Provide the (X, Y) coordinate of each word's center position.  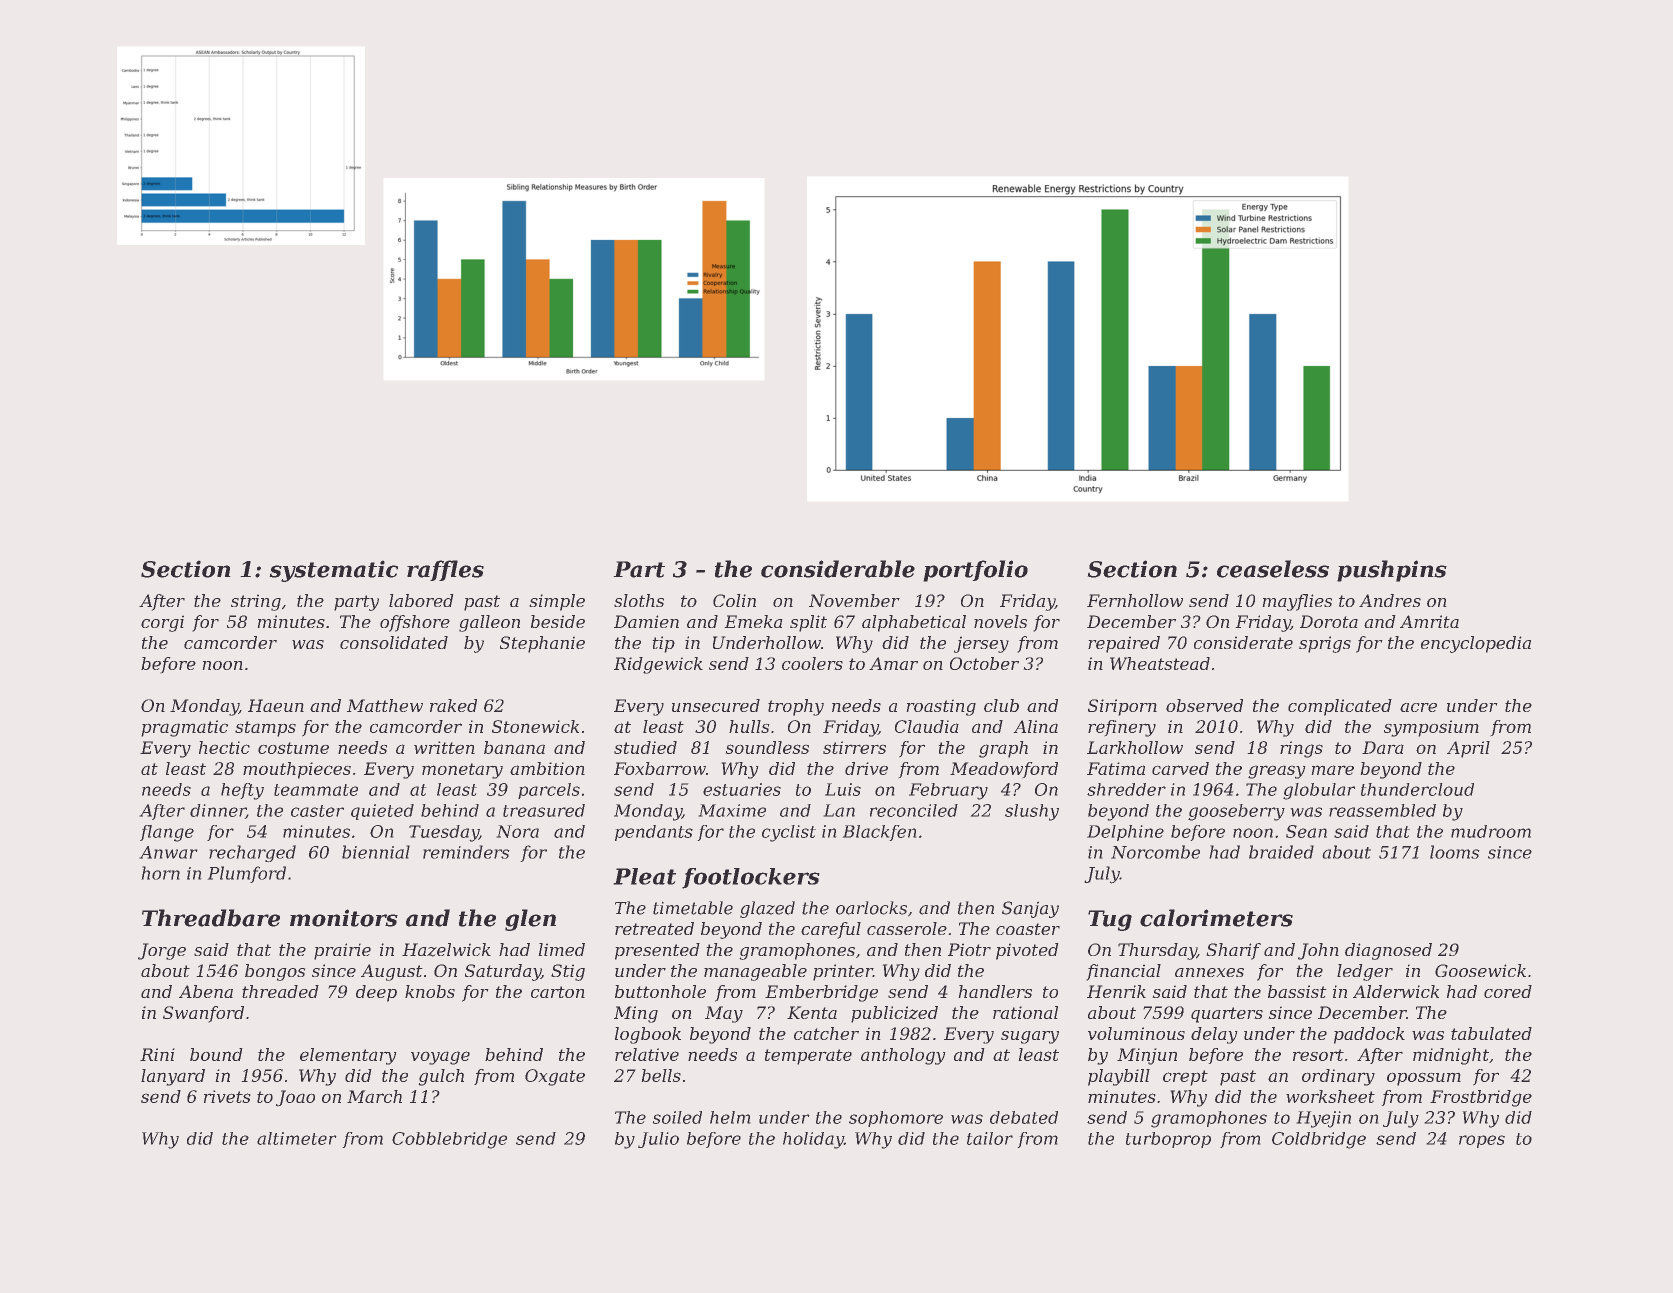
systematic (333, 571)
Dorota (1329, 621)
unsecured (716, 705)
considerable (838, 569)
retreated (654, 928)
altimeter (297, 1138)
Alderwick (1396, 991)
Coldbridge (1319, 1140)
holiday (813, 1140)
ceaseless (1273, 569)
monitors (344, 918)
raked (453, 705)
